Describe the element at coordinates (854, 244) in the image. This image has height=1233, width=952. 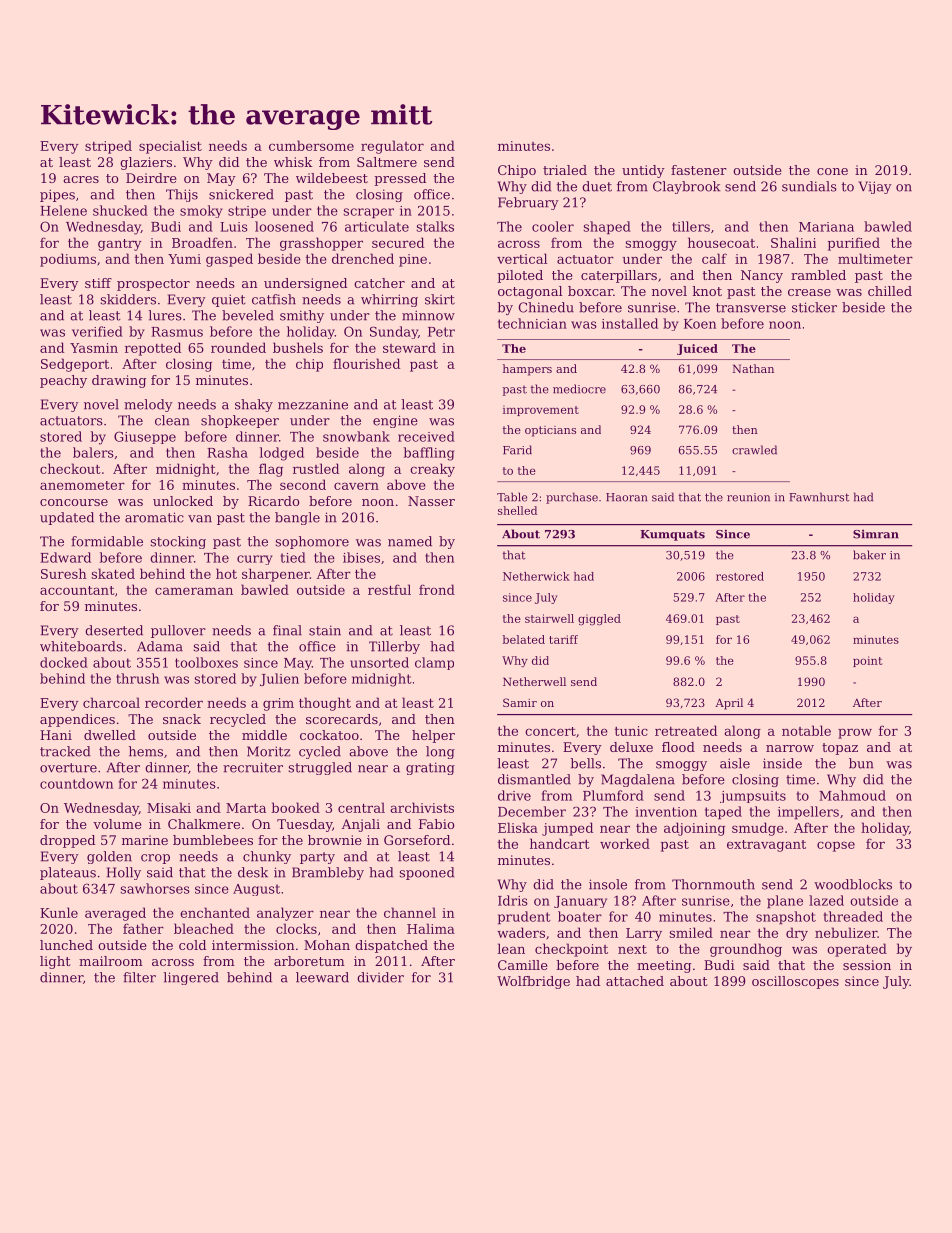
I see `purified` at that location.
